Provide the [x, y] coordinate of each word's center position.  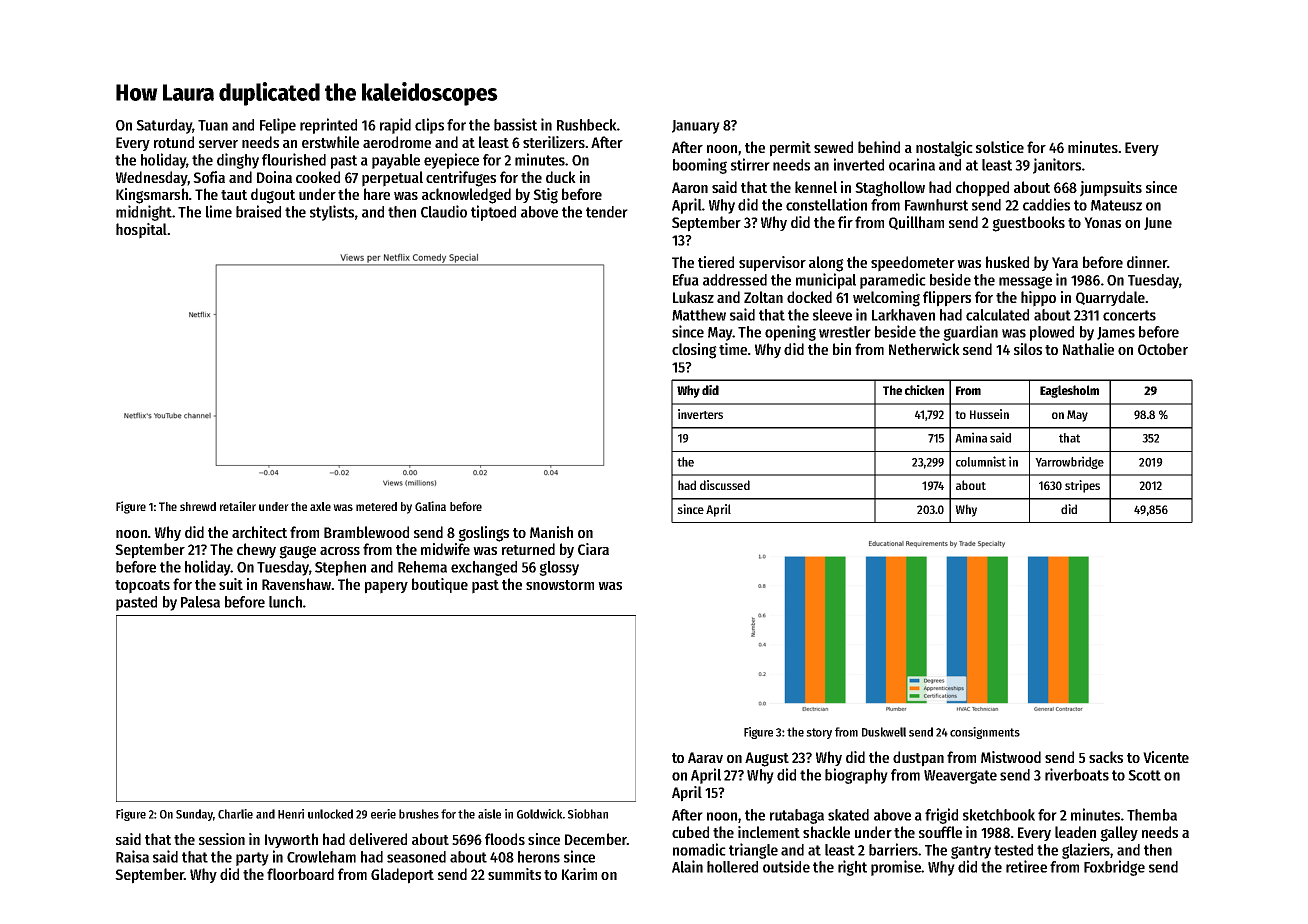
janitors [1057, 166]
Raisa [132, 856]
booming [700, 166]
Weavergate [960, 777]
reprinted [328, 126]
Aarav [705, 757]
